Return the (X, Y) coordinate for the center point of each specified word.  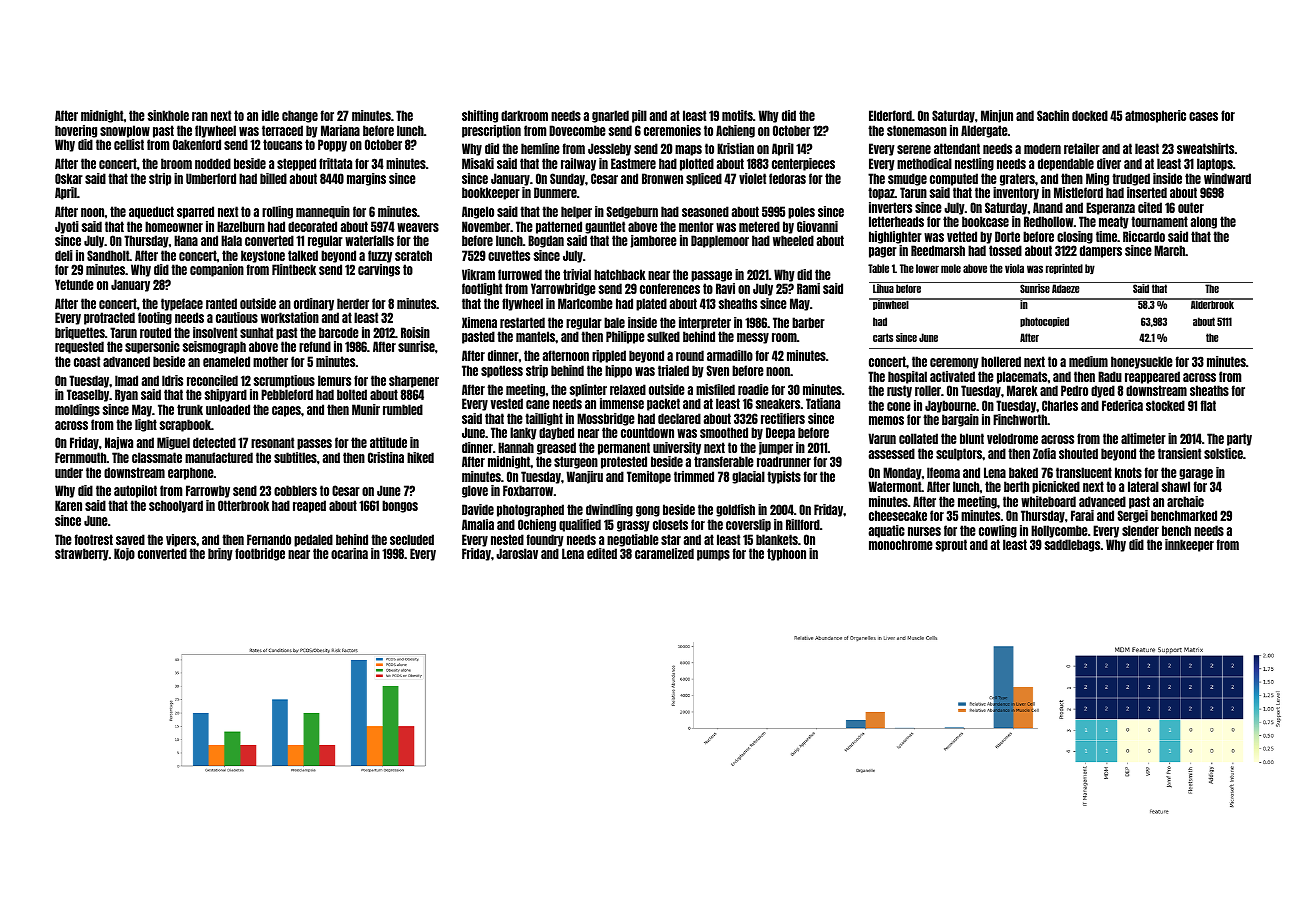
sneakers (778, 403)
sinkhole (168, 115)
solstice (1223, 453)
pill (639, 116)
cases (1203, 116)
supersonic (152, 347)
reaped (309, 506)
